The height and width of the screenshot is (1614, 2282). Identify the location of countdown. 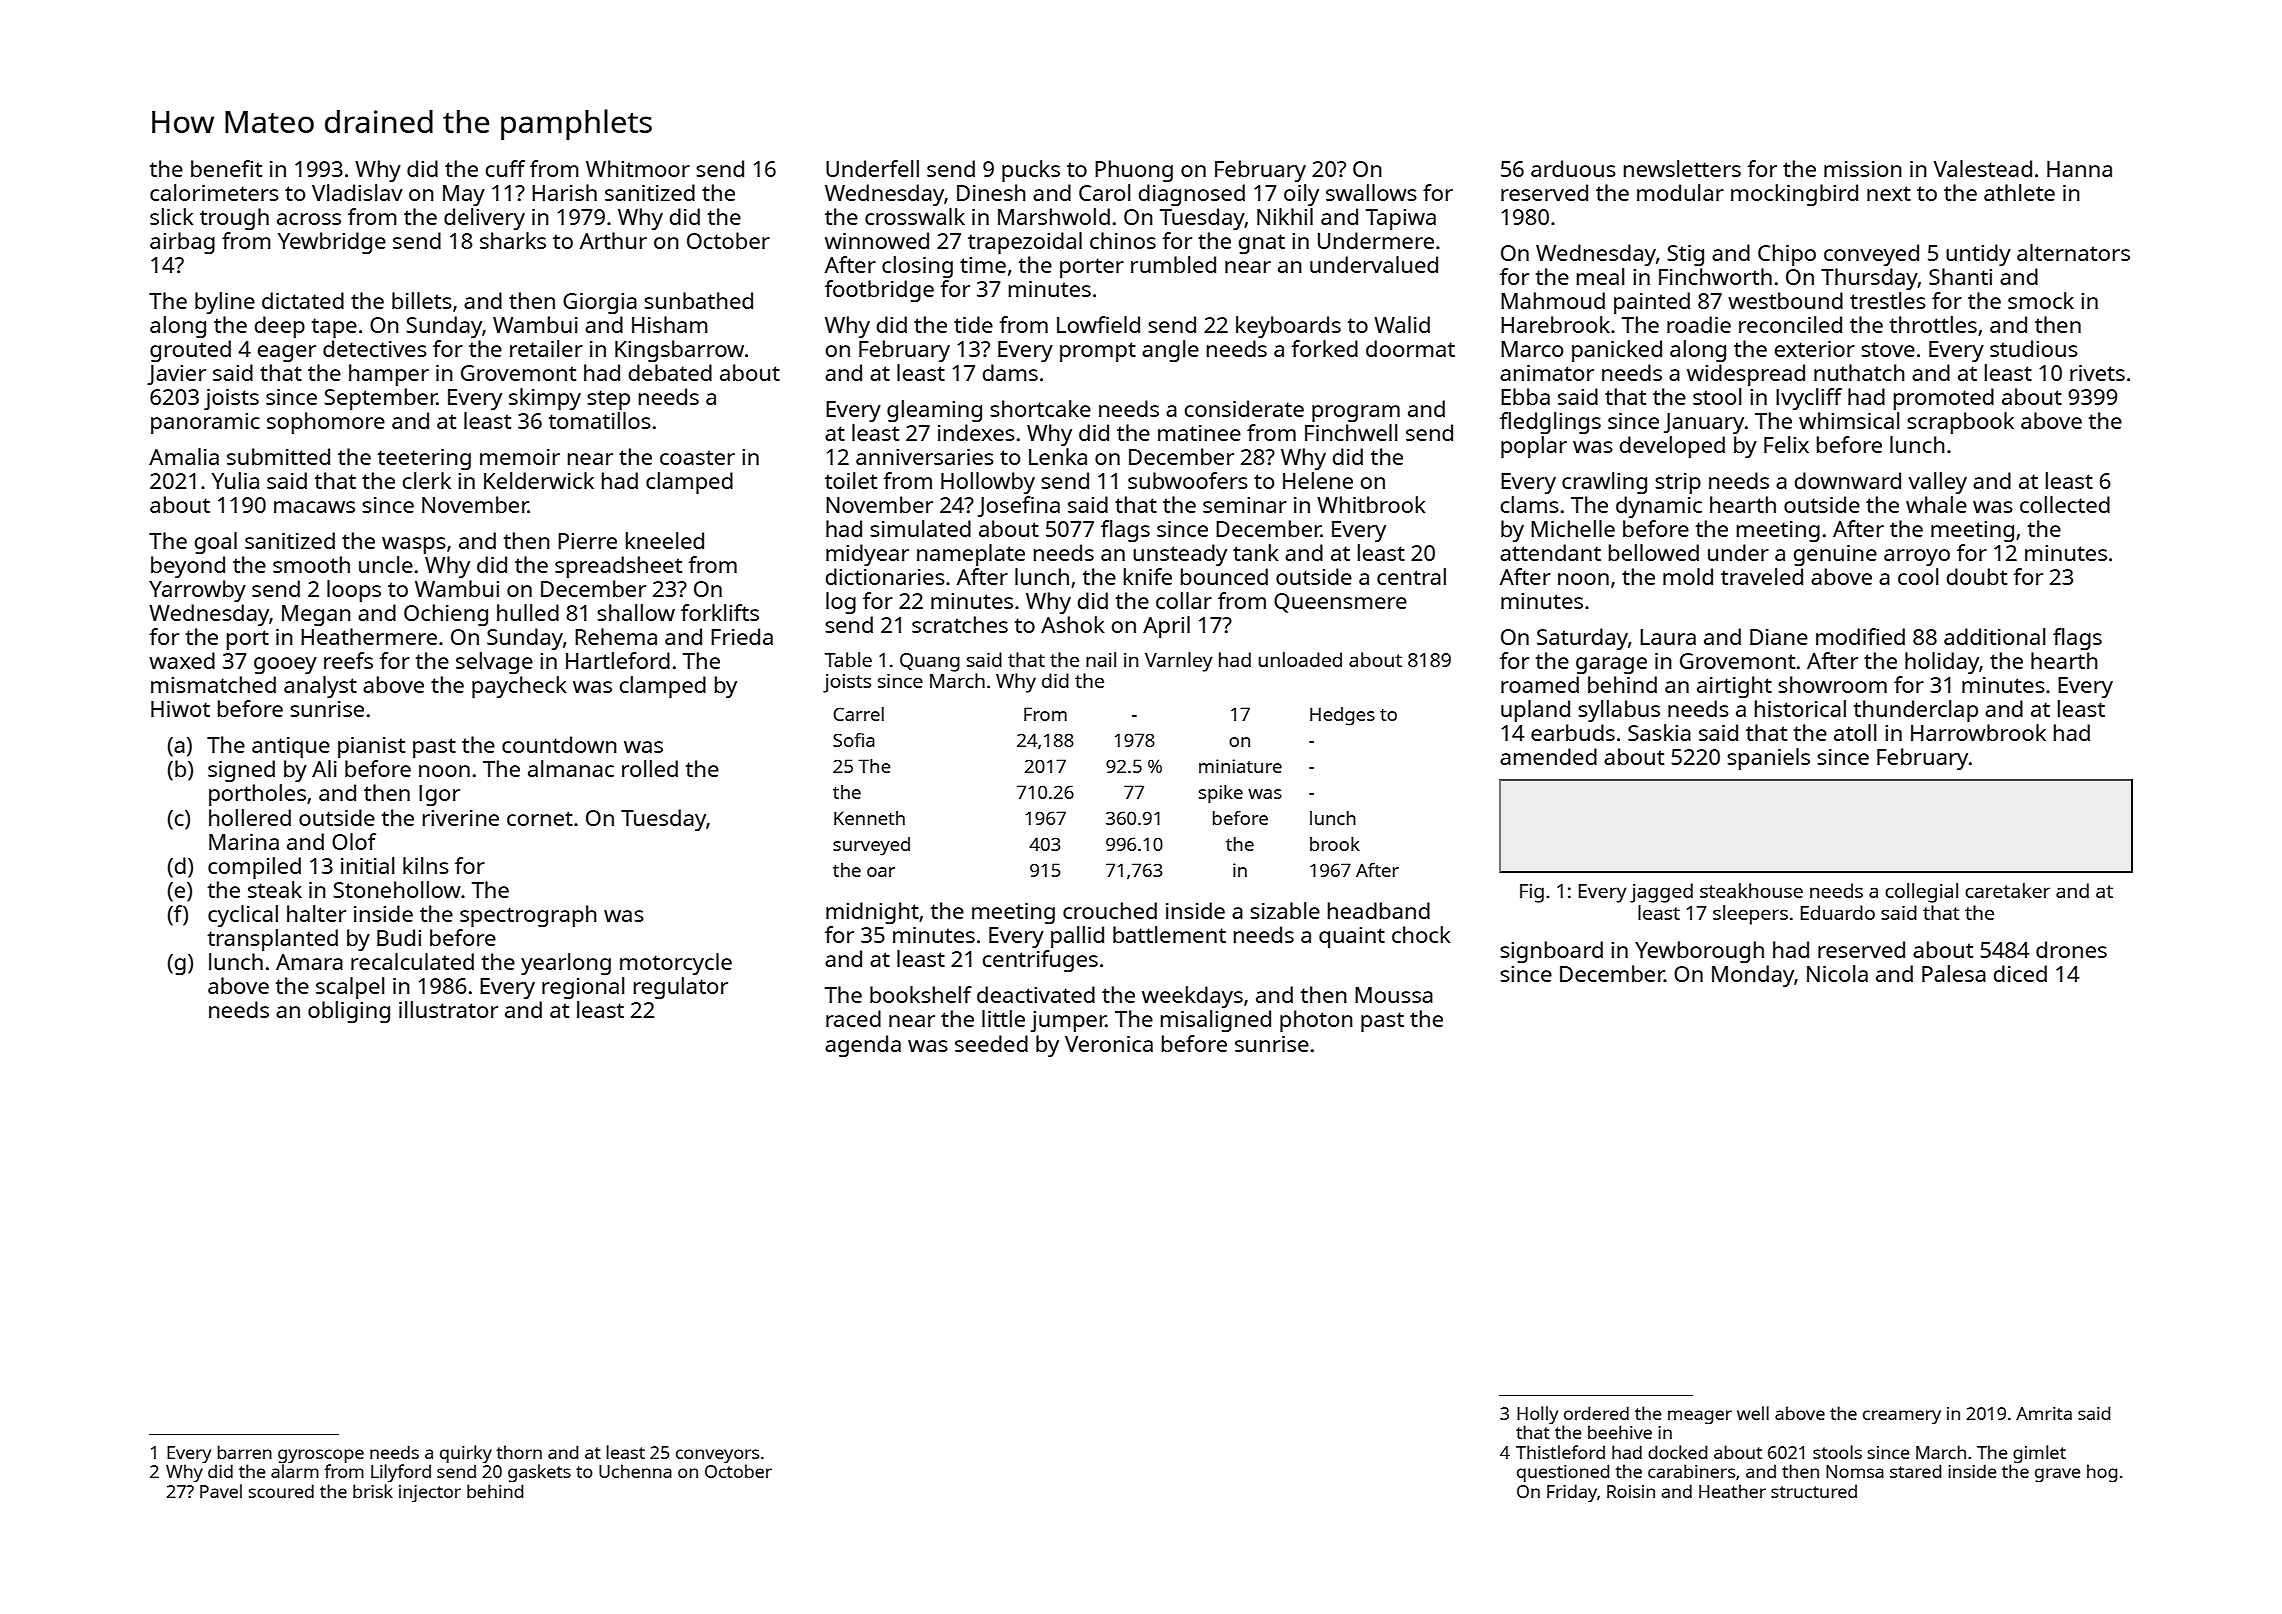
(559, 744).
